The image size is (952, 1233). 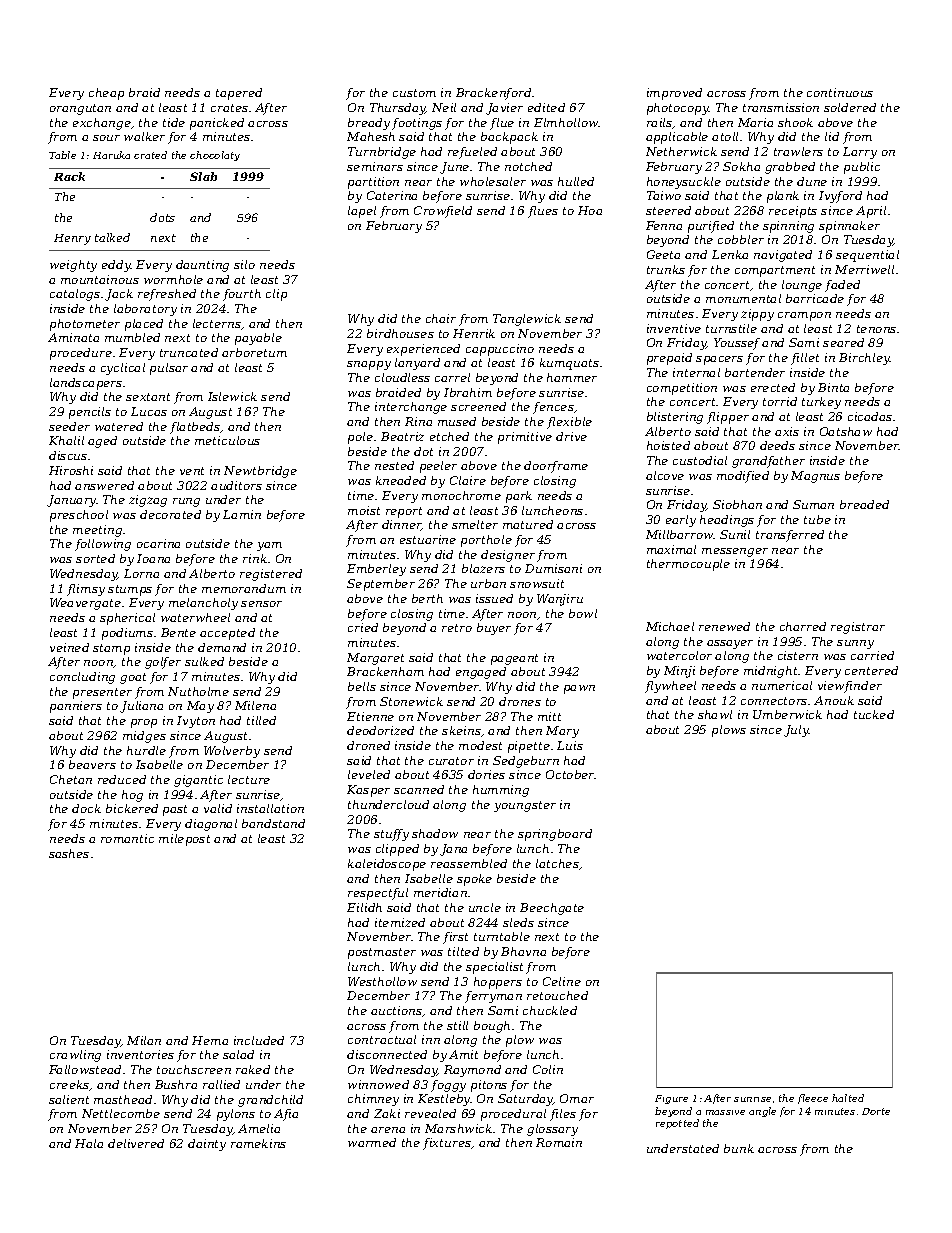 I want to click on dune, so click(x=812, y=181).
